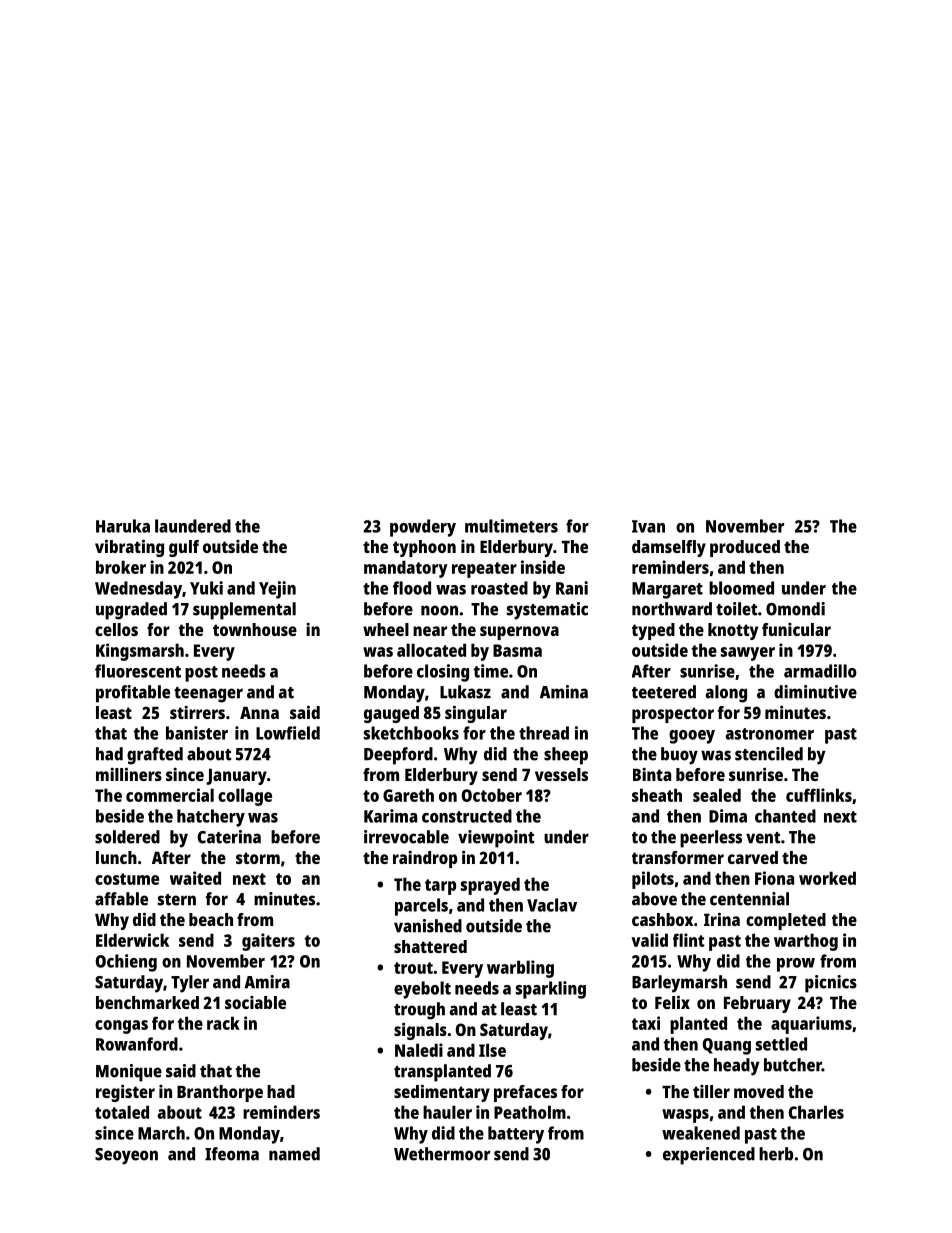  Describe the element at coordinates (648, 526) in the screenshot. I see `Ivan` at that location.
